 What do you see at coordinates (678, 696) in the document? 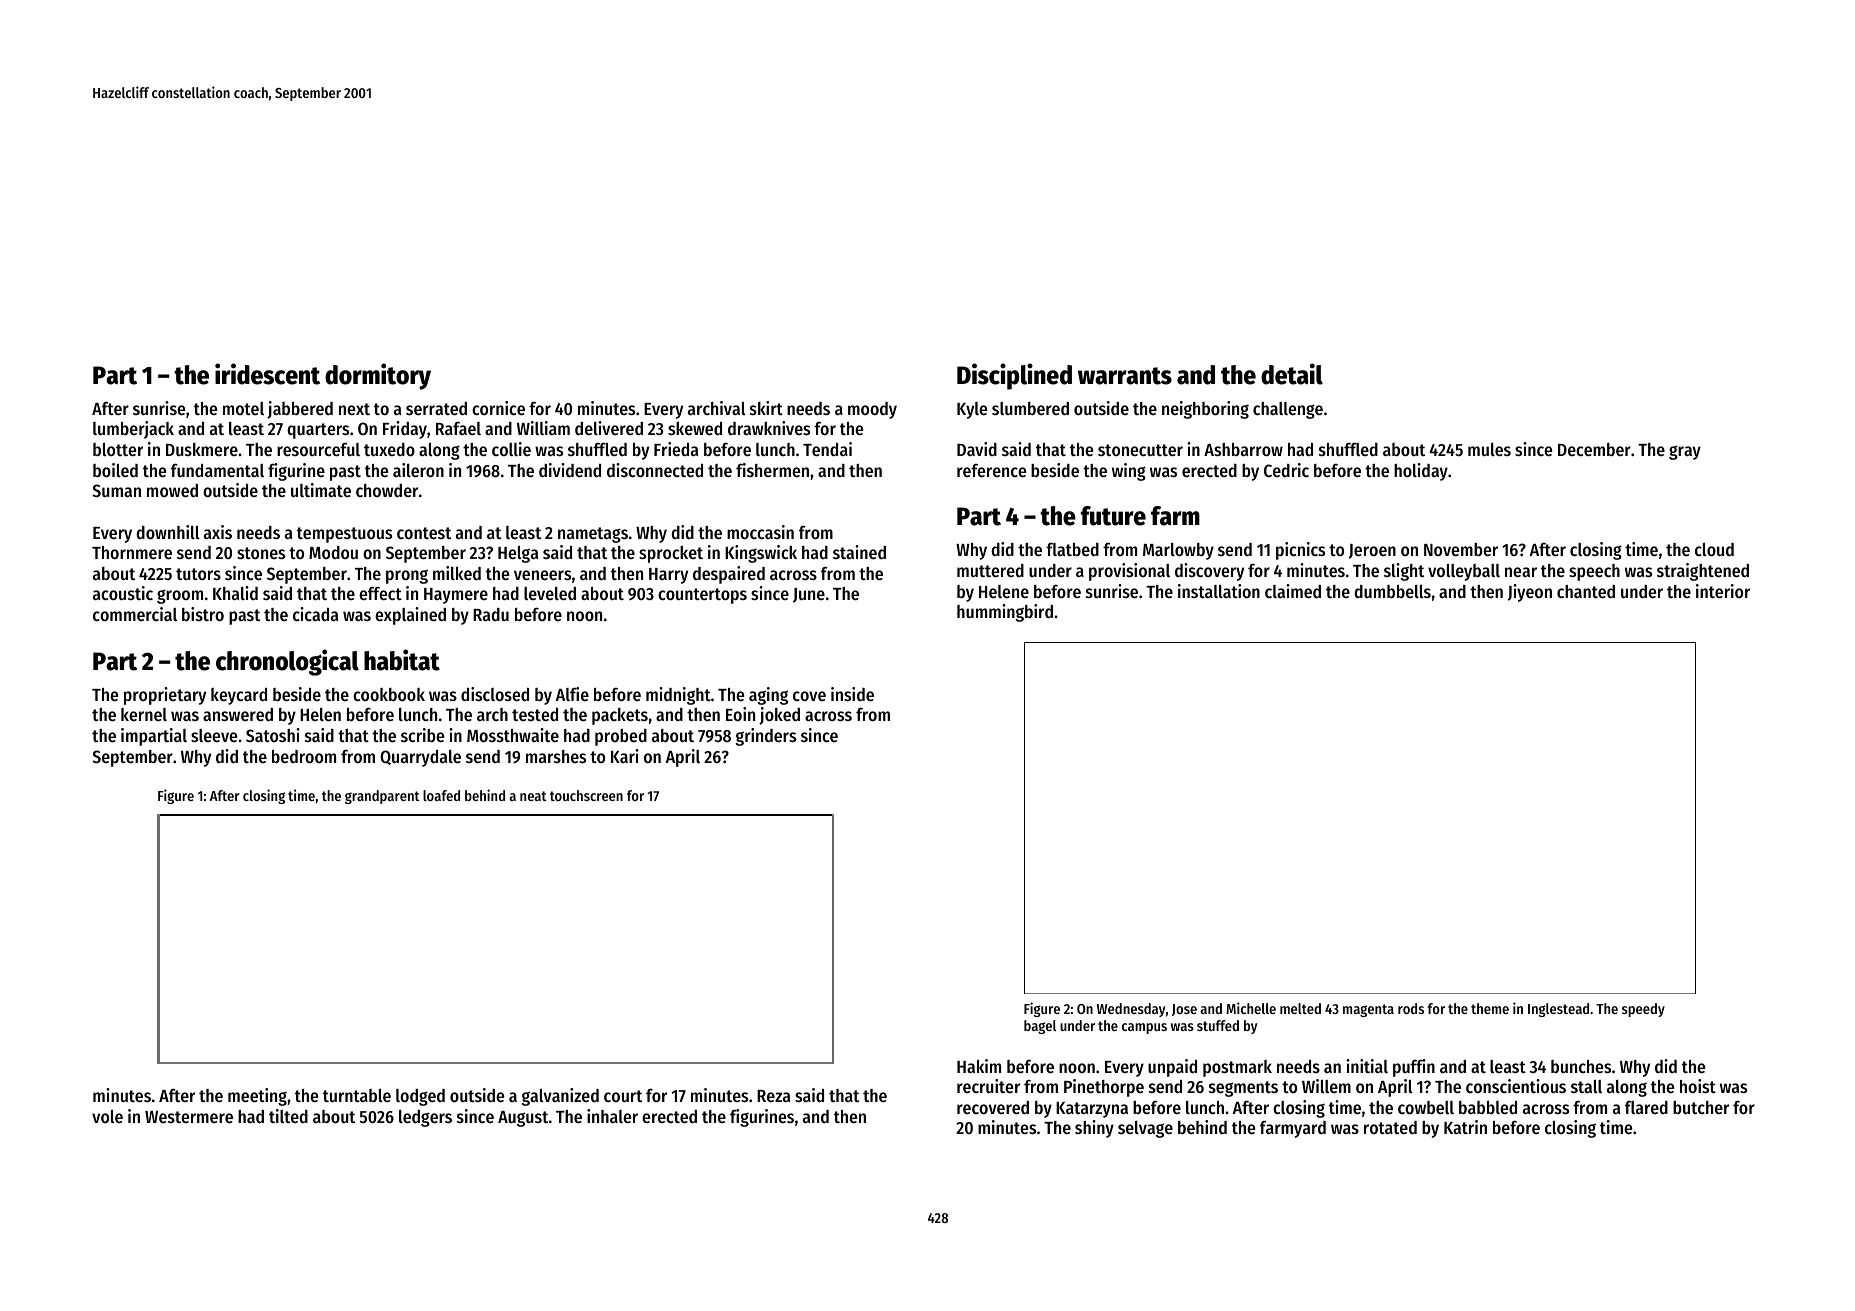
I see `midnight` at bounding box center [678, 696].
